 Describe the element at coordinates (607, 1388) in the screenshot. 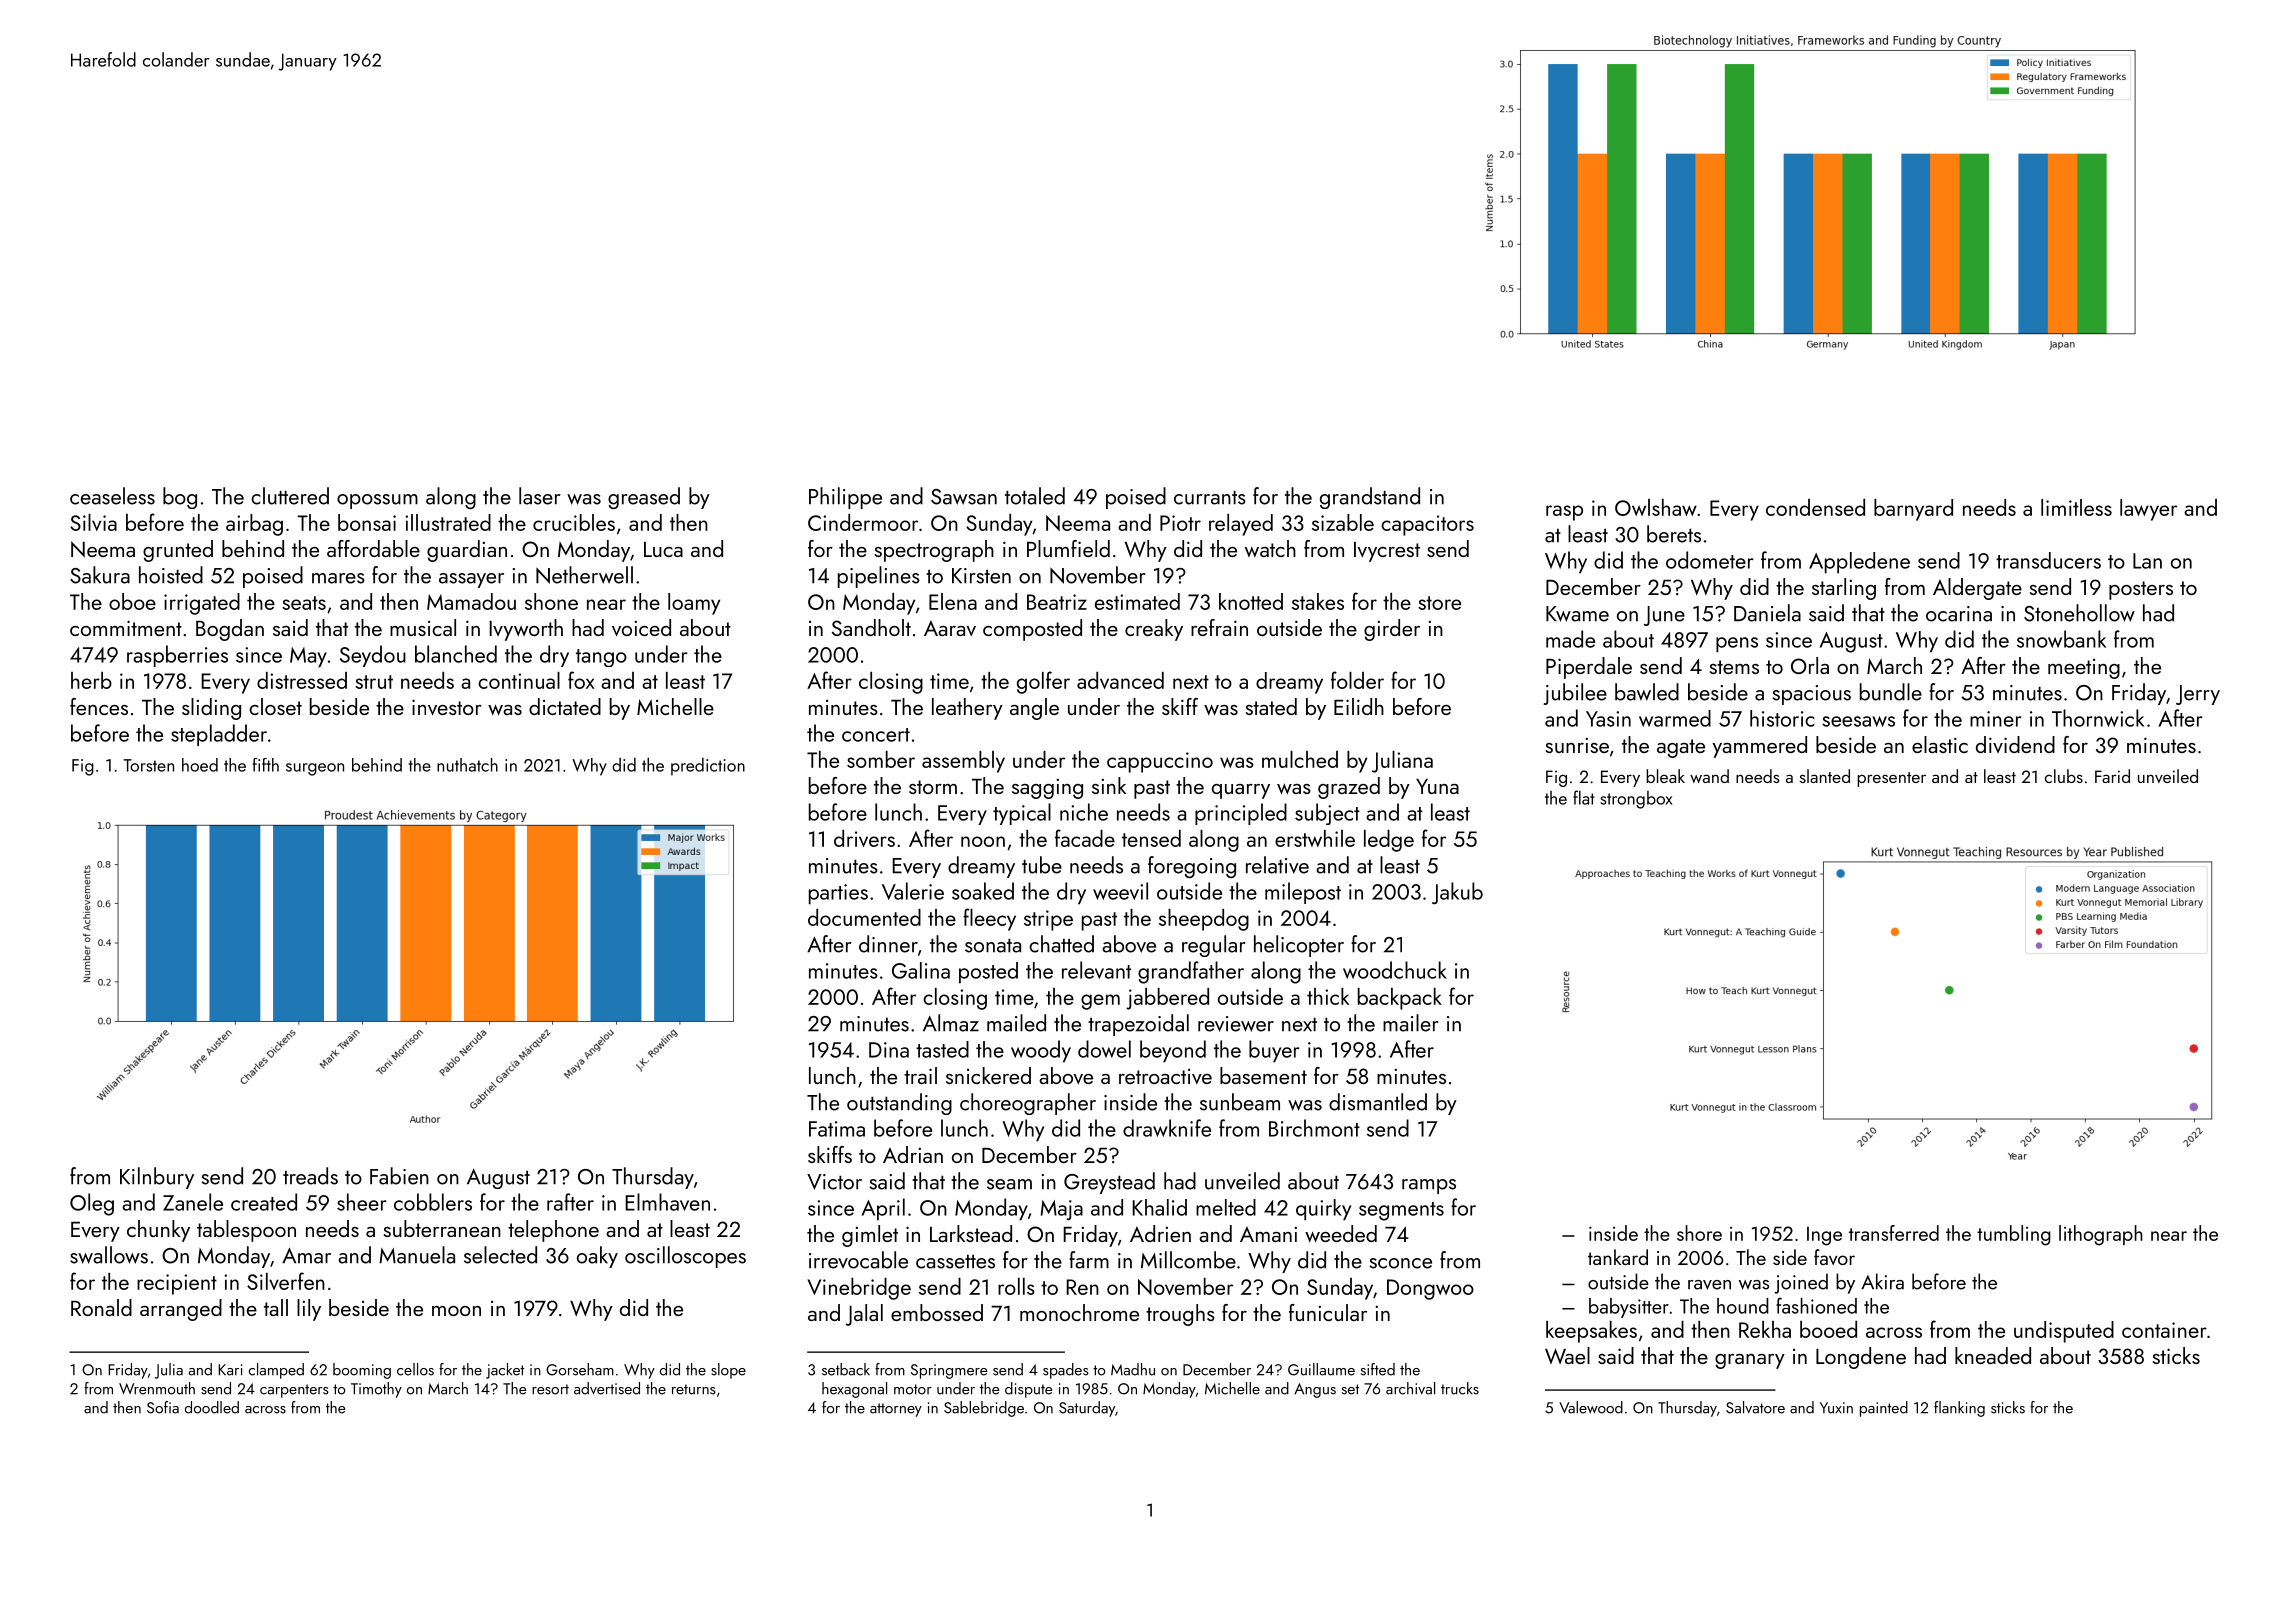

I see `advertised` at that location.
